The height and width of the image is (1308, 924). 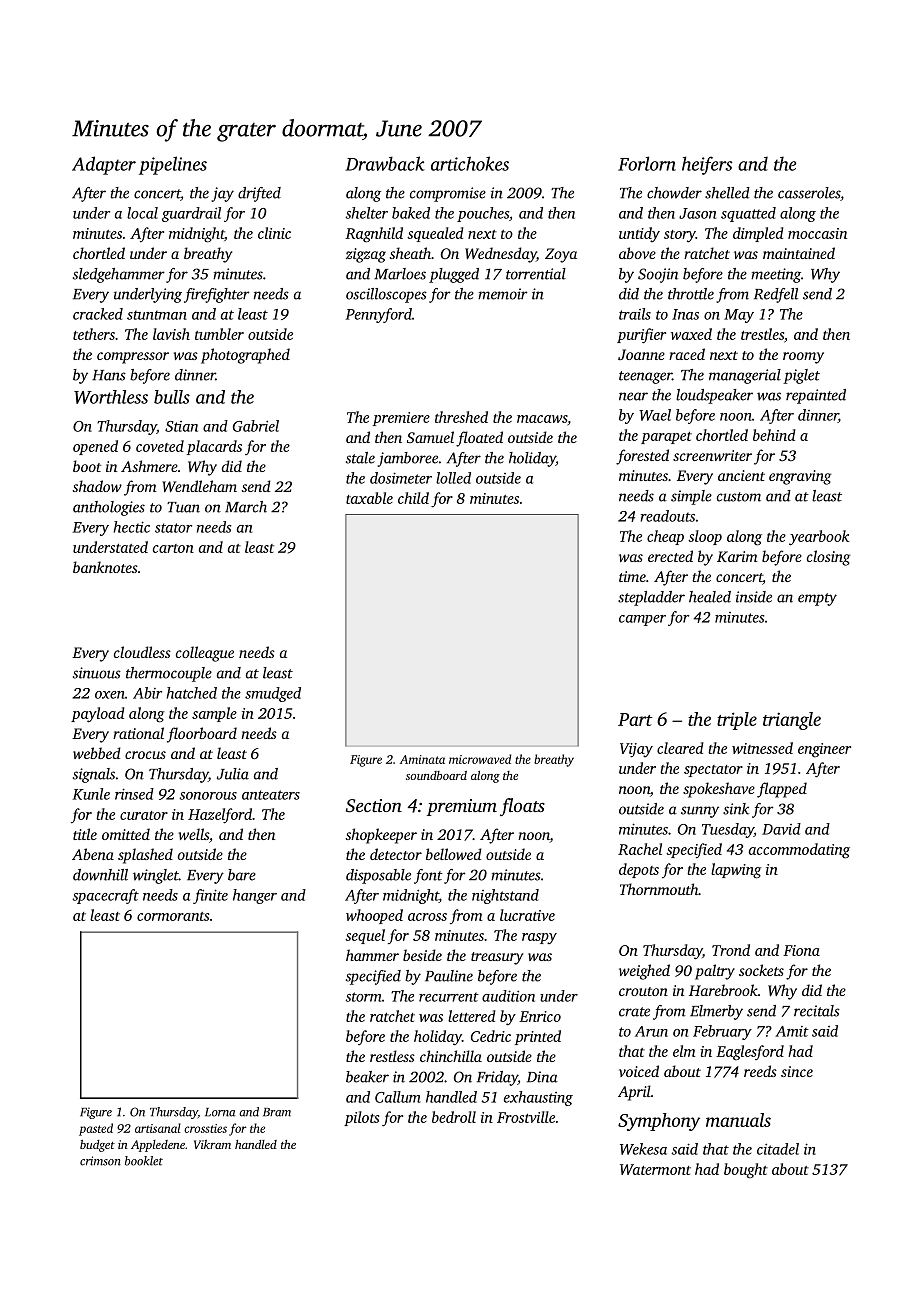 What do you see at coordinates (142, 652) in the image?
I see `cloudless` at bounding box center [142, 652].
